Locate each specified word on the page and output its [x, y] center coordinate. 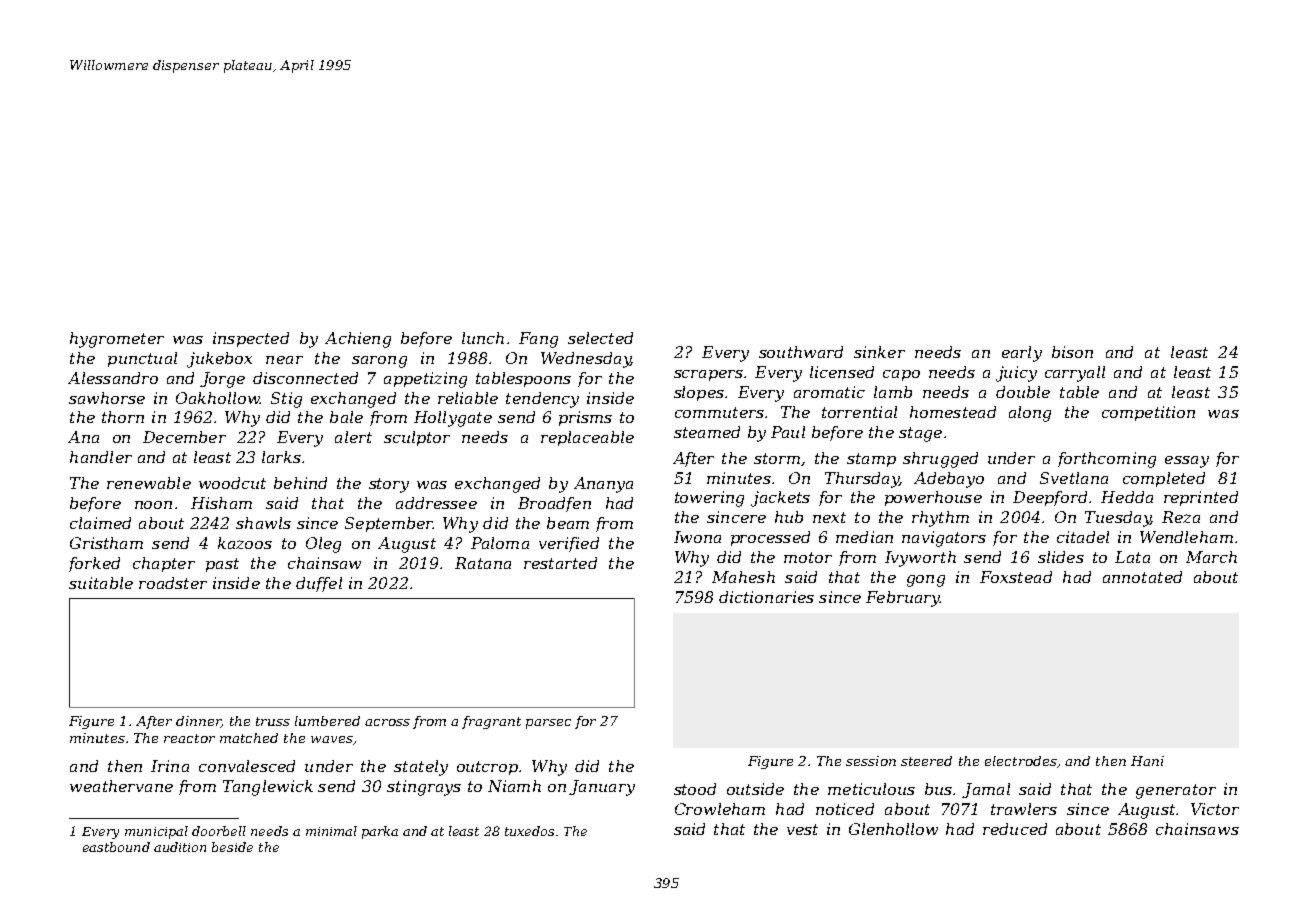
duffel [319, 584]
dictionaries [766, 597]
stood [695, 789]
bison [1072, 352]
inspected [251, 339]
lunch [483, 338]
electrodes [1021, 761]
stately [421, 768]
